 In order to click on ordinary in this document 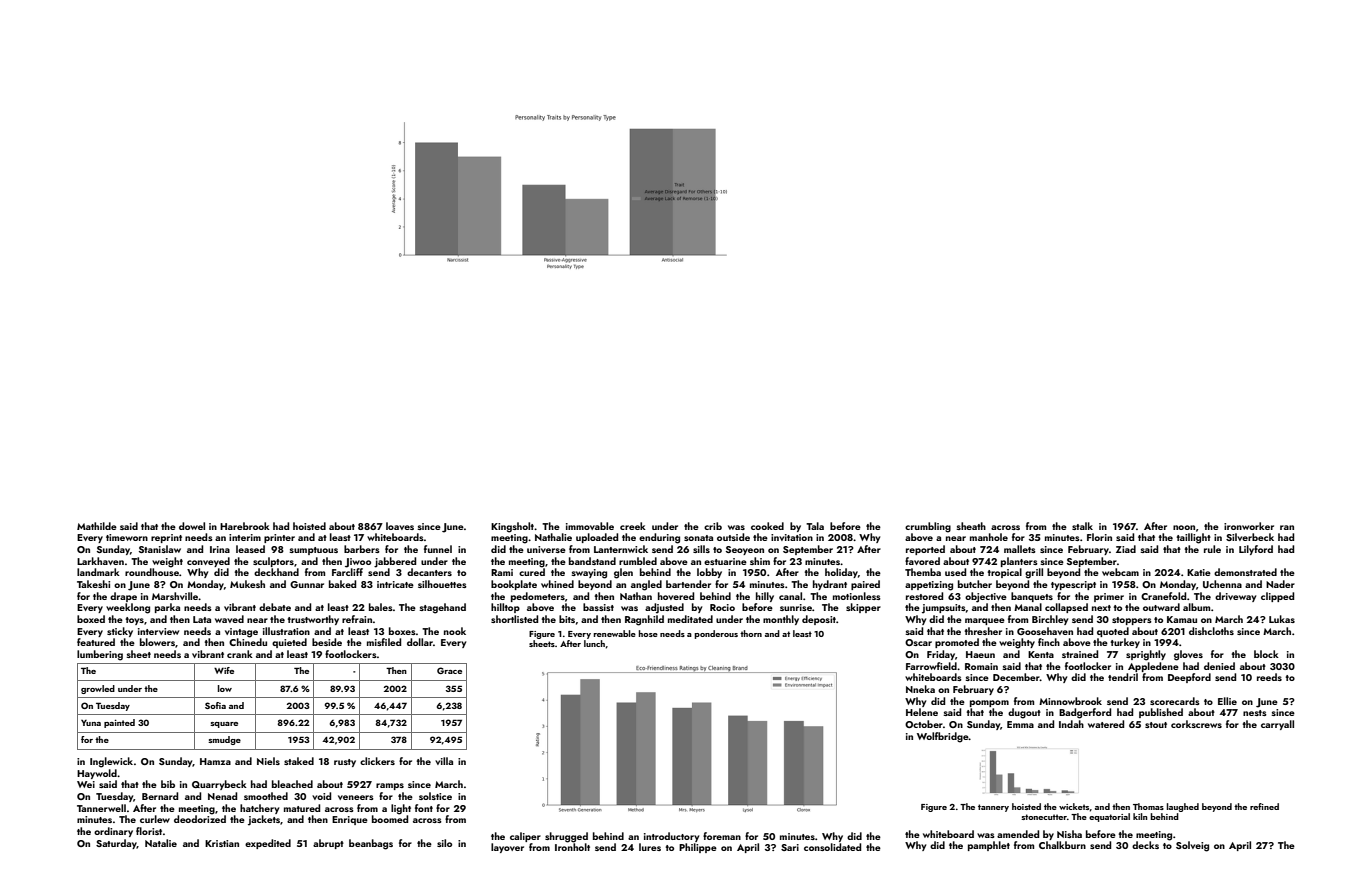, I will do `click(113, 832)`.
